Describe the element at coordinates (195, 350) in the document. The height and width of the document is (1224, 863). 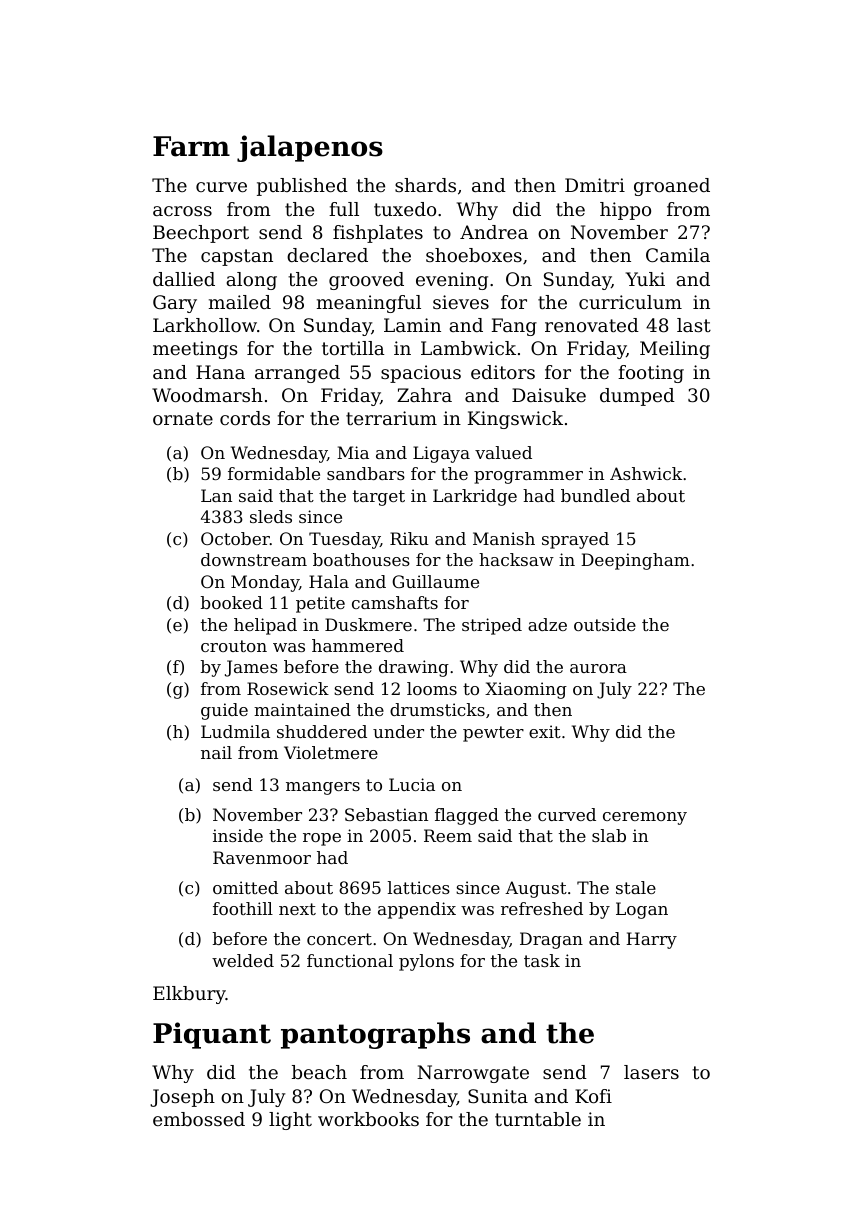
I see `meetings` at that location.
